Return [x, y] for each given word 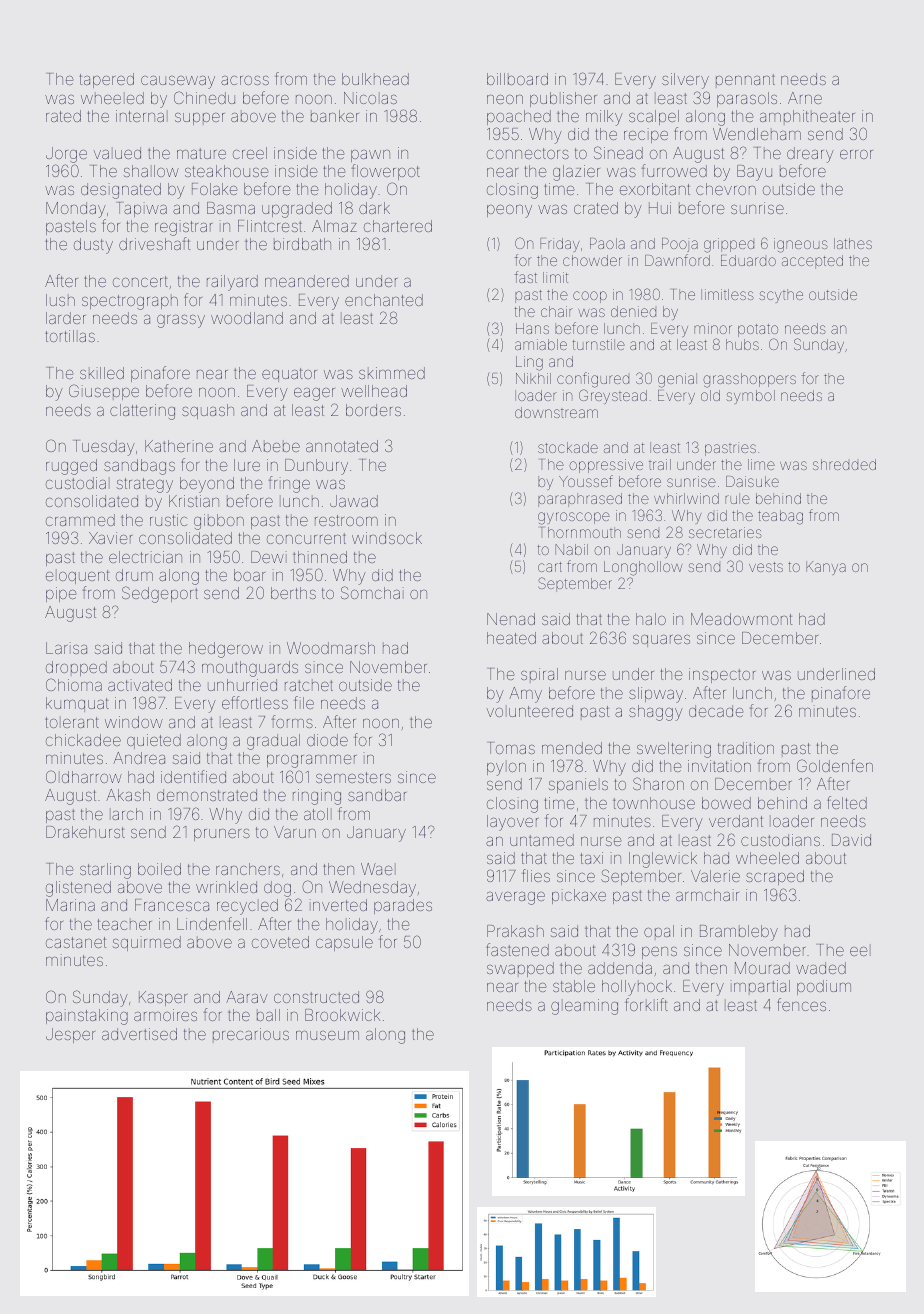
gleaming [584, 1007]
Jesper [70, 1035]
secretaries [725, 532]
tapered [107, 80]
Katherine [179, 446]
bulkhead [375, 79]
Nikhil [533, 378]
